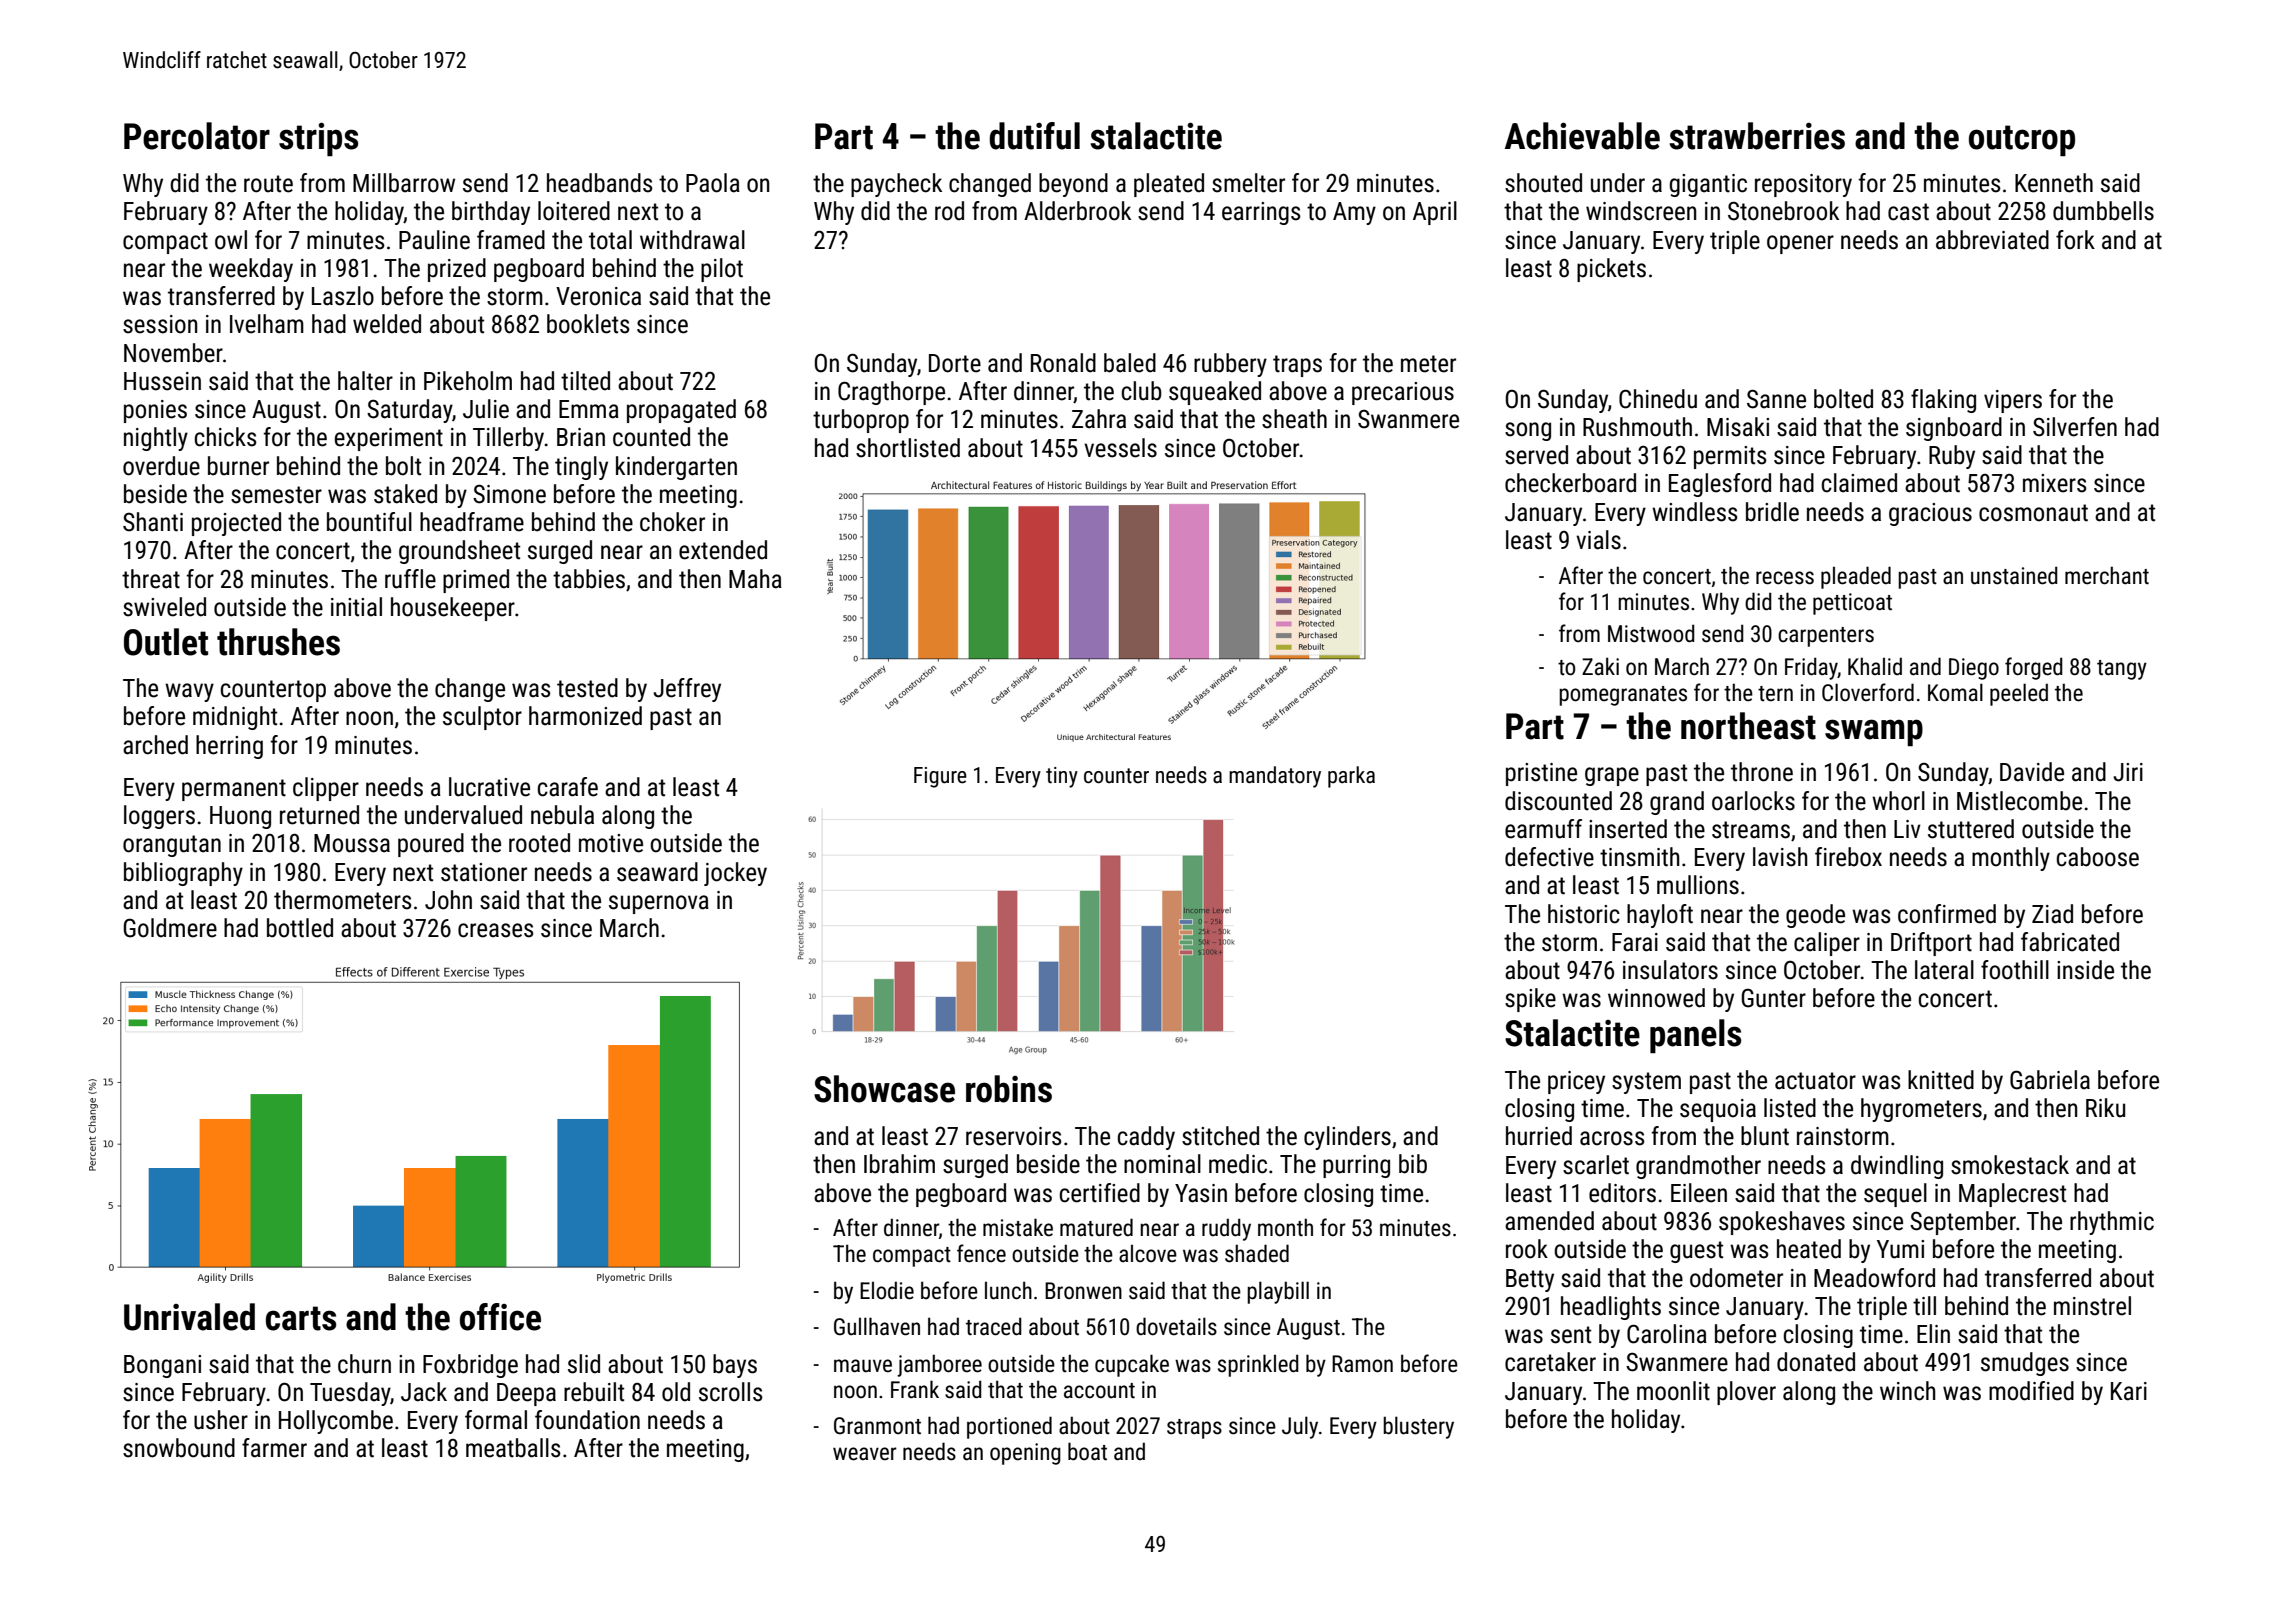 The width and height of the screenshot is (2289, 1619). Describe the element at coordinates (2022, 140) in the screenshot. I see `outcrop` at that location.
